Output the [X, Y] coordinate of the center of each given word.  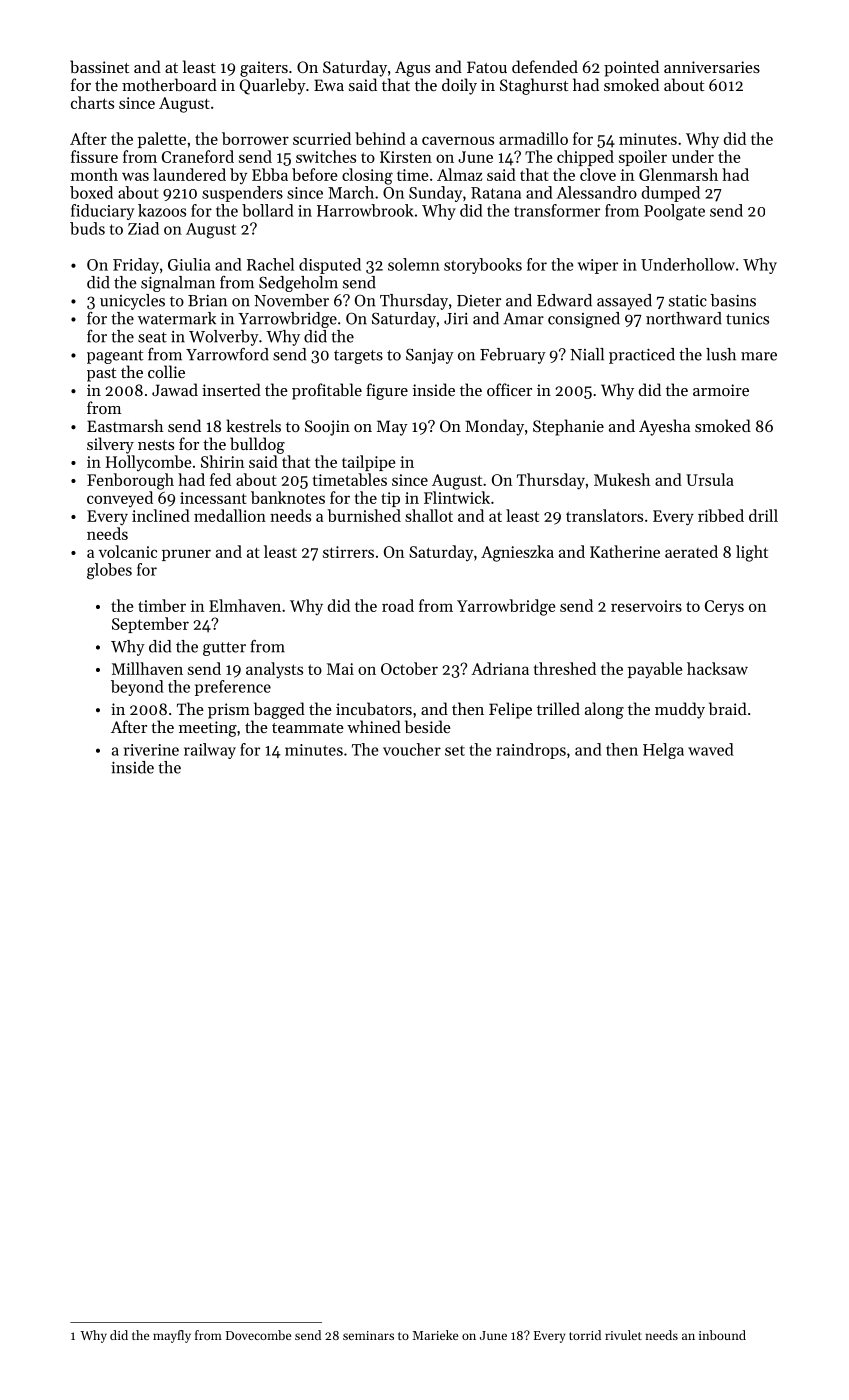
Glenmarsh [678, 174]
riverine [151, 750]
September [150, 625]
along [604, 710]
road [398, 605]
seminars [368, 1335]
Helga [663, 751]
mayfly [172, 1336]
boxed [91, 192]
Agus [412, 69]
